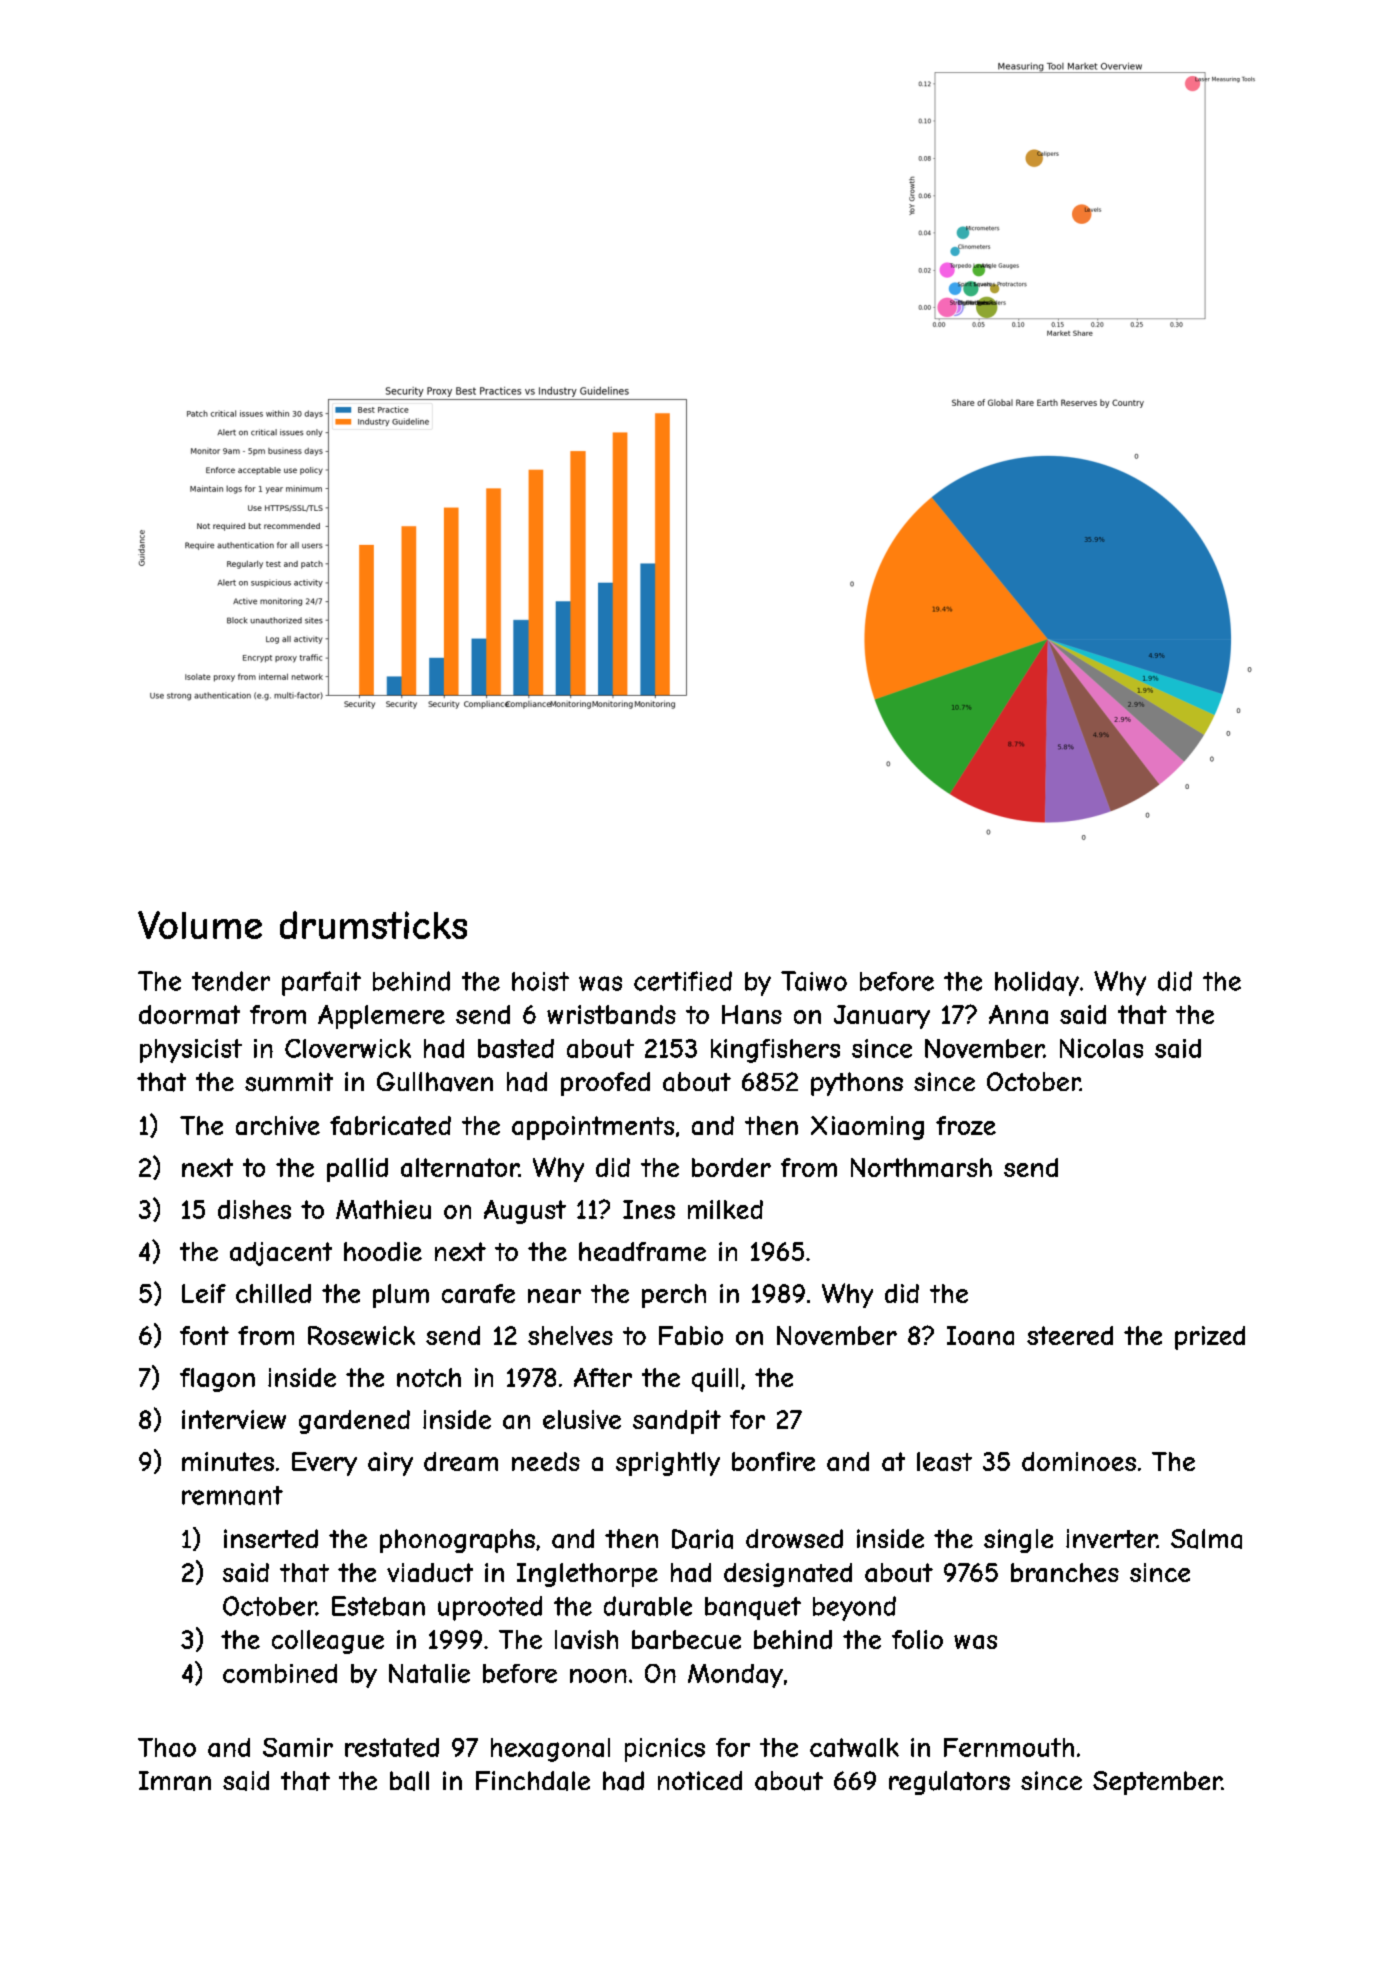 The width and height of the screenshot is (1386, 1969). What do you see at coordinates (540, 981) in the screenshot?
I see `hoist` at bounding box center [540, 981].
